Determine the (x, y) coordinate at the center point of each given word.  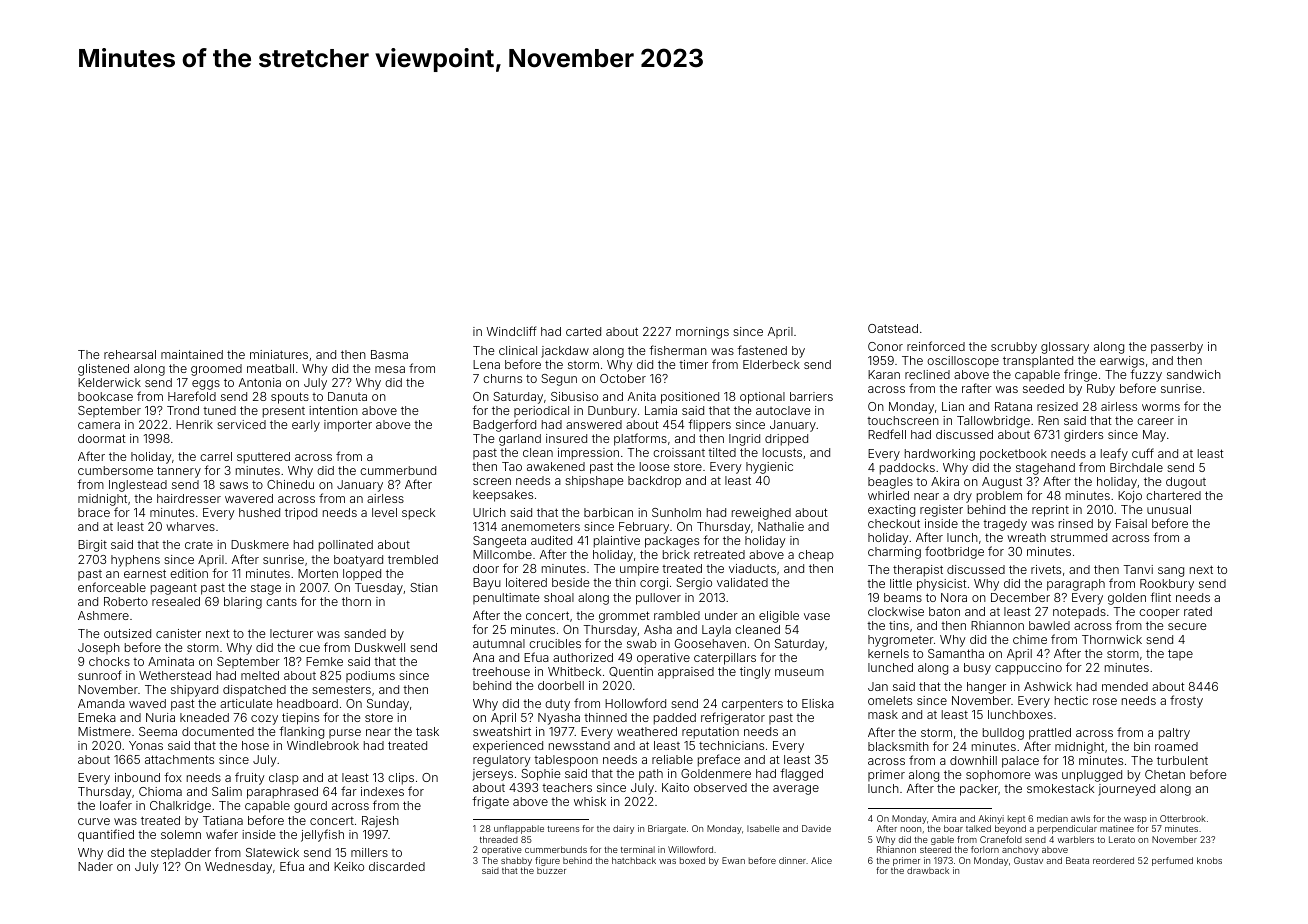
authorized (583, 657)
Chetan (1165, 774)
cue (309, 648)
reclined (927, 374)
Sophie (540, 775)
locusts (782, 452)
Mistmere (104, 731)
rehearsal (130, 354)
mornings (702, 333)
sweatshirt (502, 731)
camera (99, 425)
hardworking (940, 455)
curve (94, 821)
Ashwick (1048, 686)
